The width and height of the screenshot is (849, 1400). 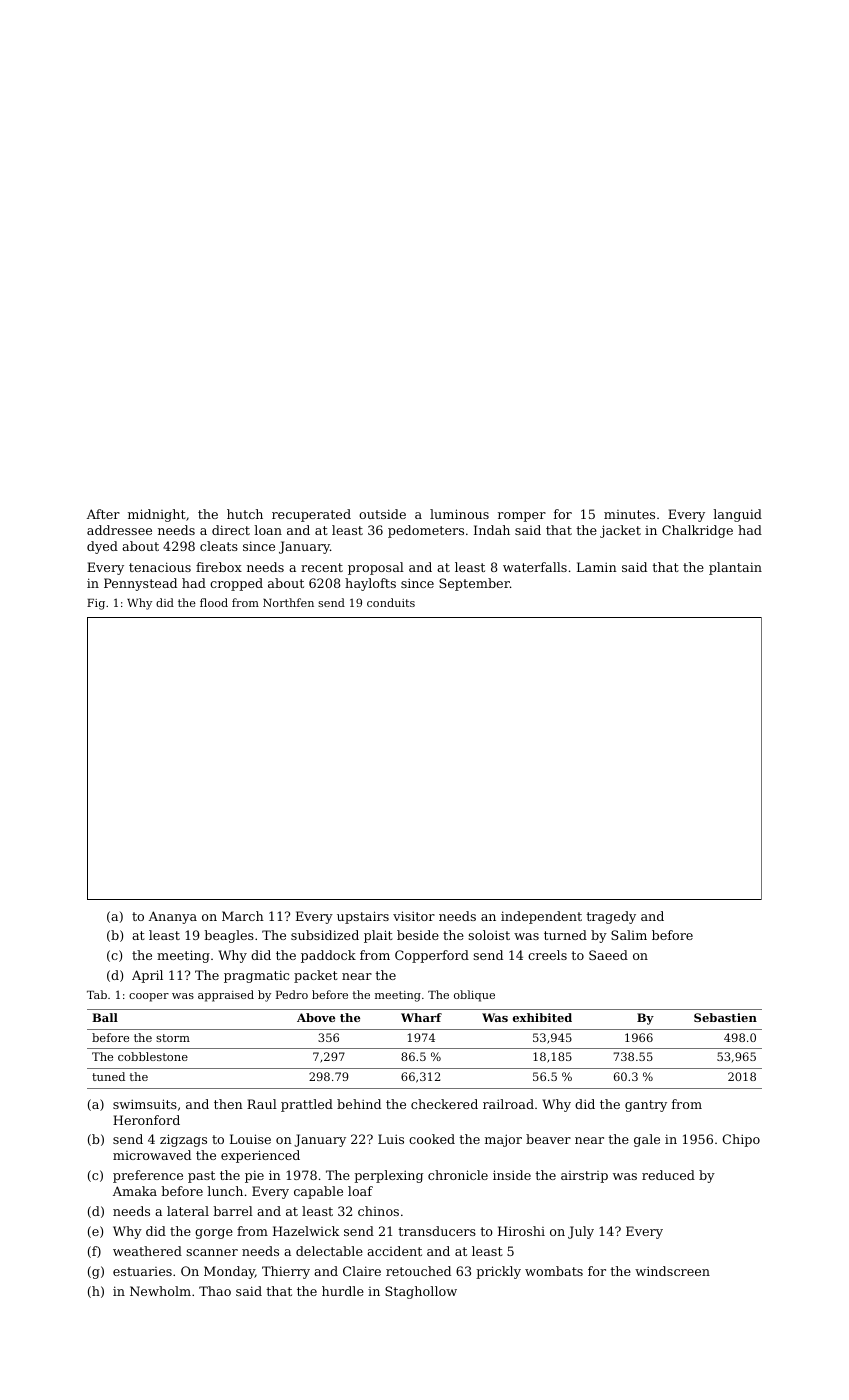 What do you see at coordinates (611, 917) in the screenshot?
I see `tragedy` at bounding box center [611, 917].
